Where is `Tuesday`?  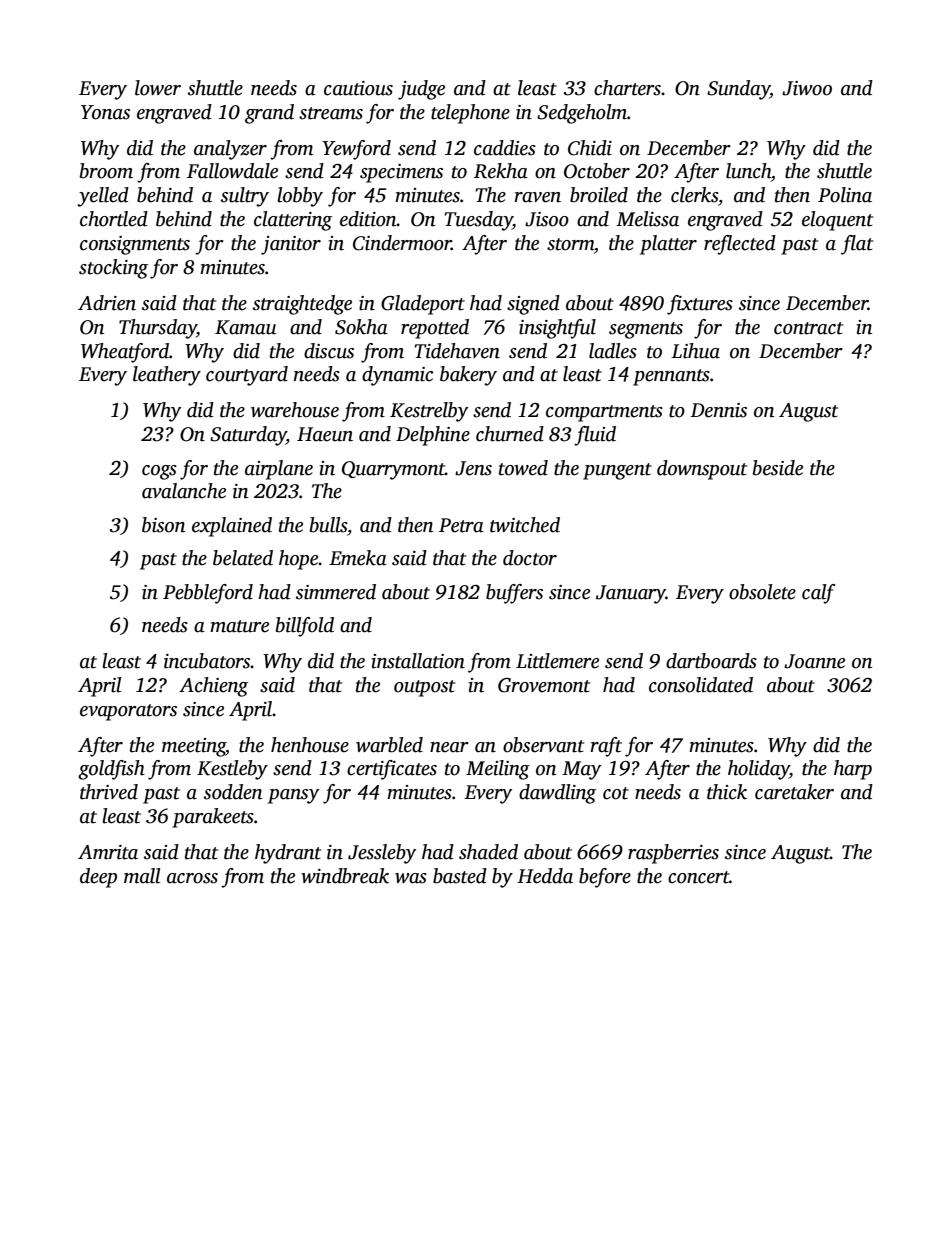 Tuesday is located at coordinates (478, 221).
